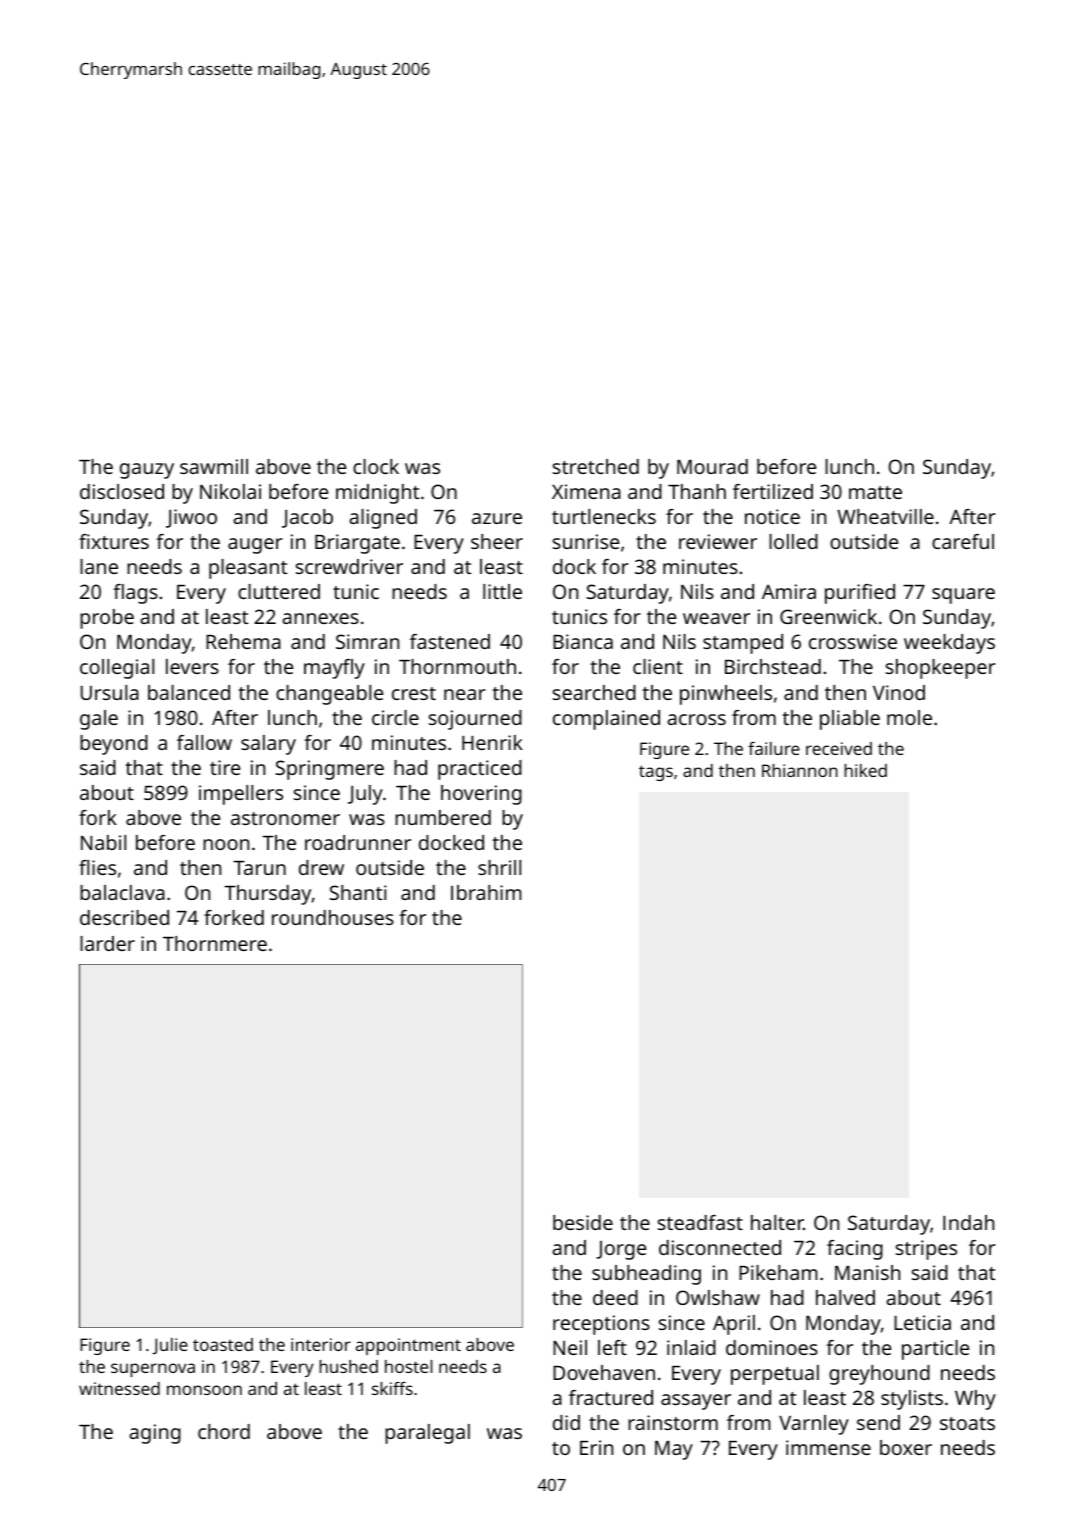  What do you see at coordinates (583, 1222) in the page?
I see `beside` at bounding box center [583, 1222].
